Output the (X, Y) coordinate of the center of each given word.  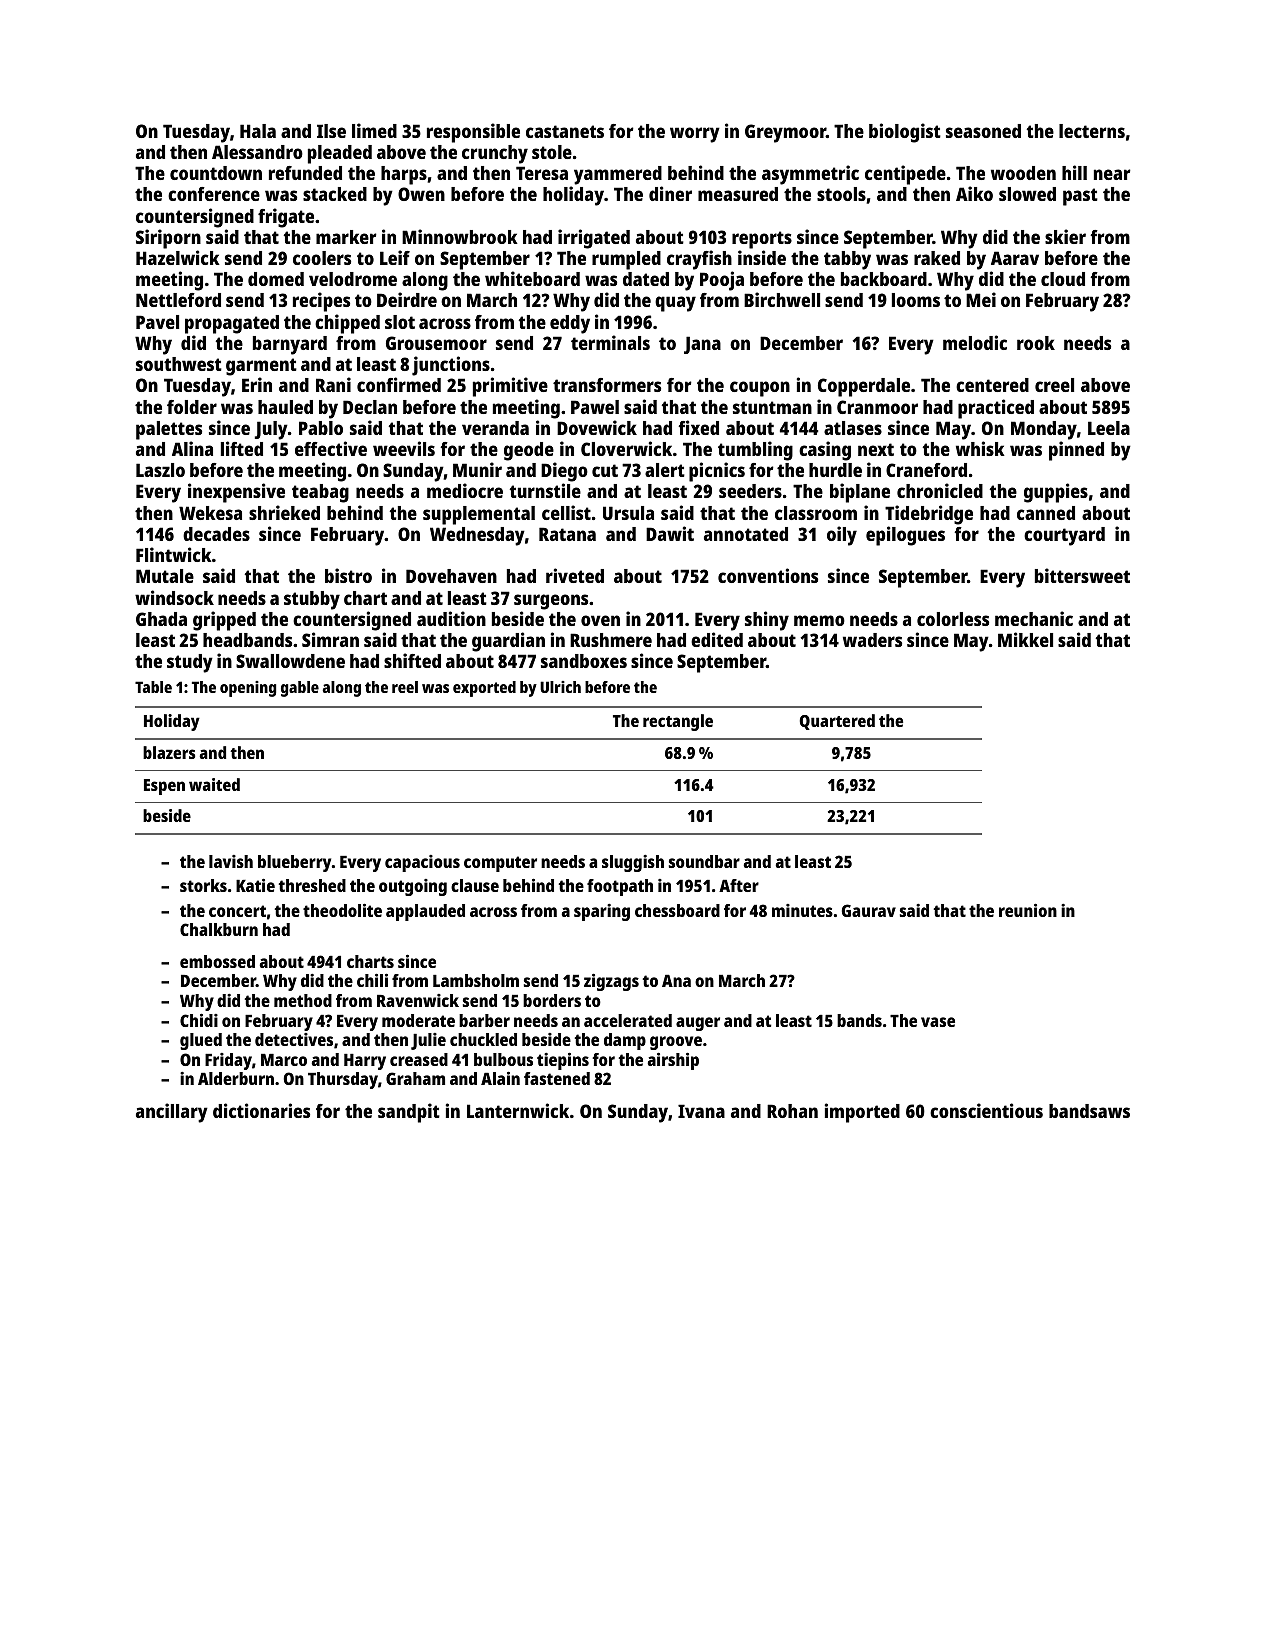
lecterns (1092, 131)
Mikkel (1025, 639)
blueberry (294, 863)
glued (201, 1041)
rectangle (678, 722)
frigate (286, 218)
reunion (1028, 910)
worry (695, 135)
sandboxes (584, 661)
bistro (348, 575)
